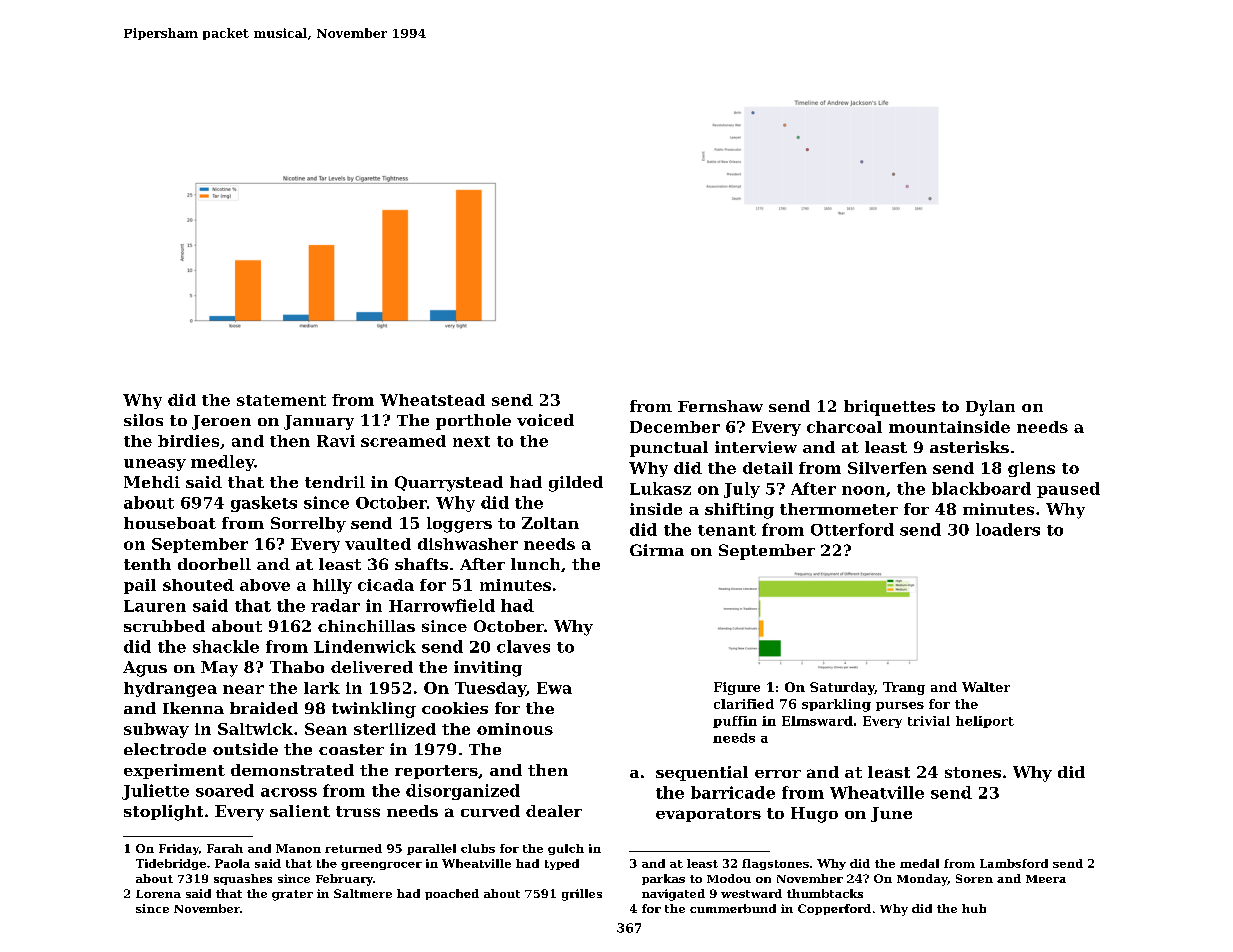 This document has width=1233, height=952. What do you see at coordinates (214, 564) in the document?
I see `doorbell` at bounding box center [214, 564].
